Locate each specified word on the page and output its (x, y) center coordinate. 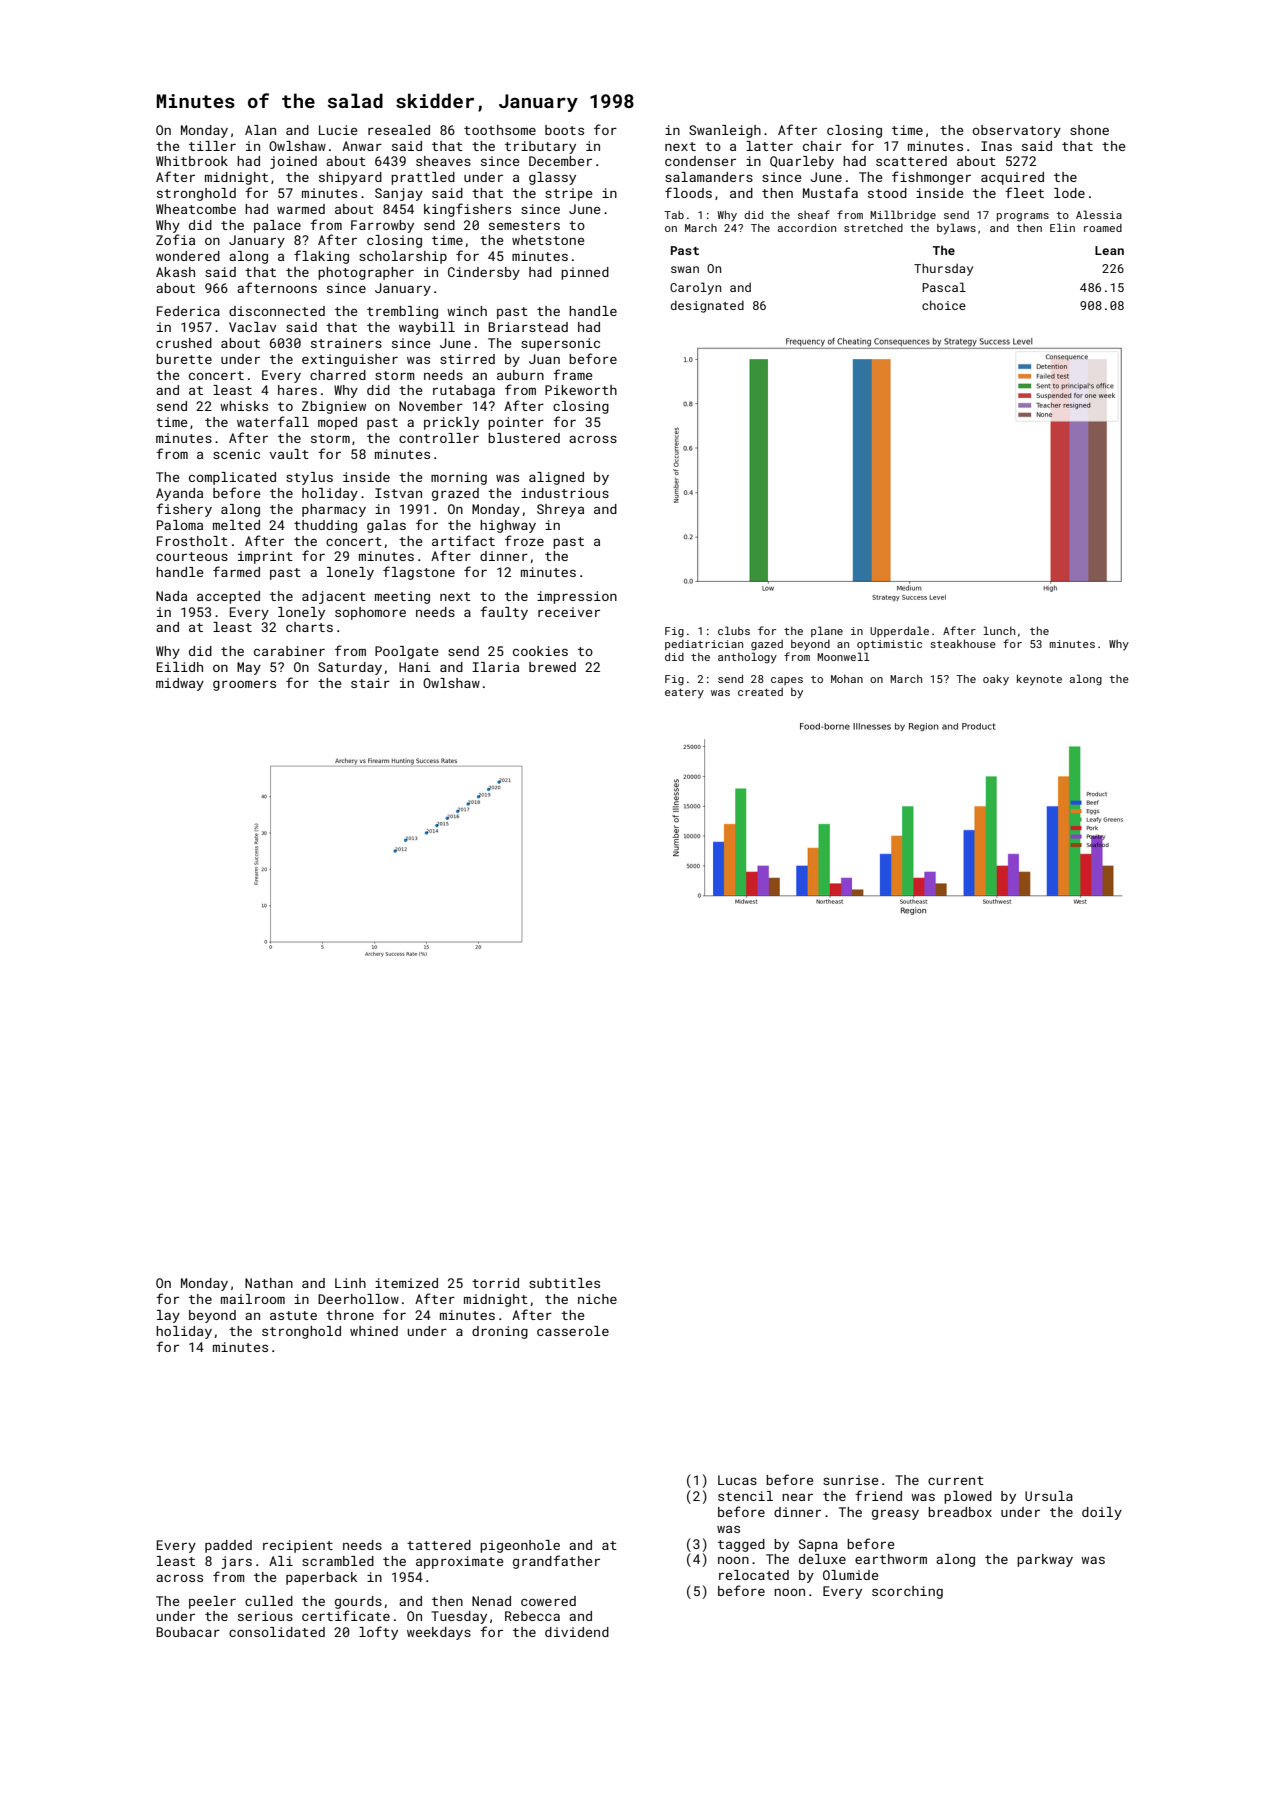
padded (228, 1546)
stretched (873, 228)
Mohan (847, 679)
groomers (244, 685)
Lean (1109, 250)
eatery (684, 694)
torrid (495, 1283)
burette (184, 359)
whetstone (548, 240)
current (956, 1480)
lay (168, 1316)
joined (293, 162)
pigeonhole (520, 1546)
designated (707, 307)
